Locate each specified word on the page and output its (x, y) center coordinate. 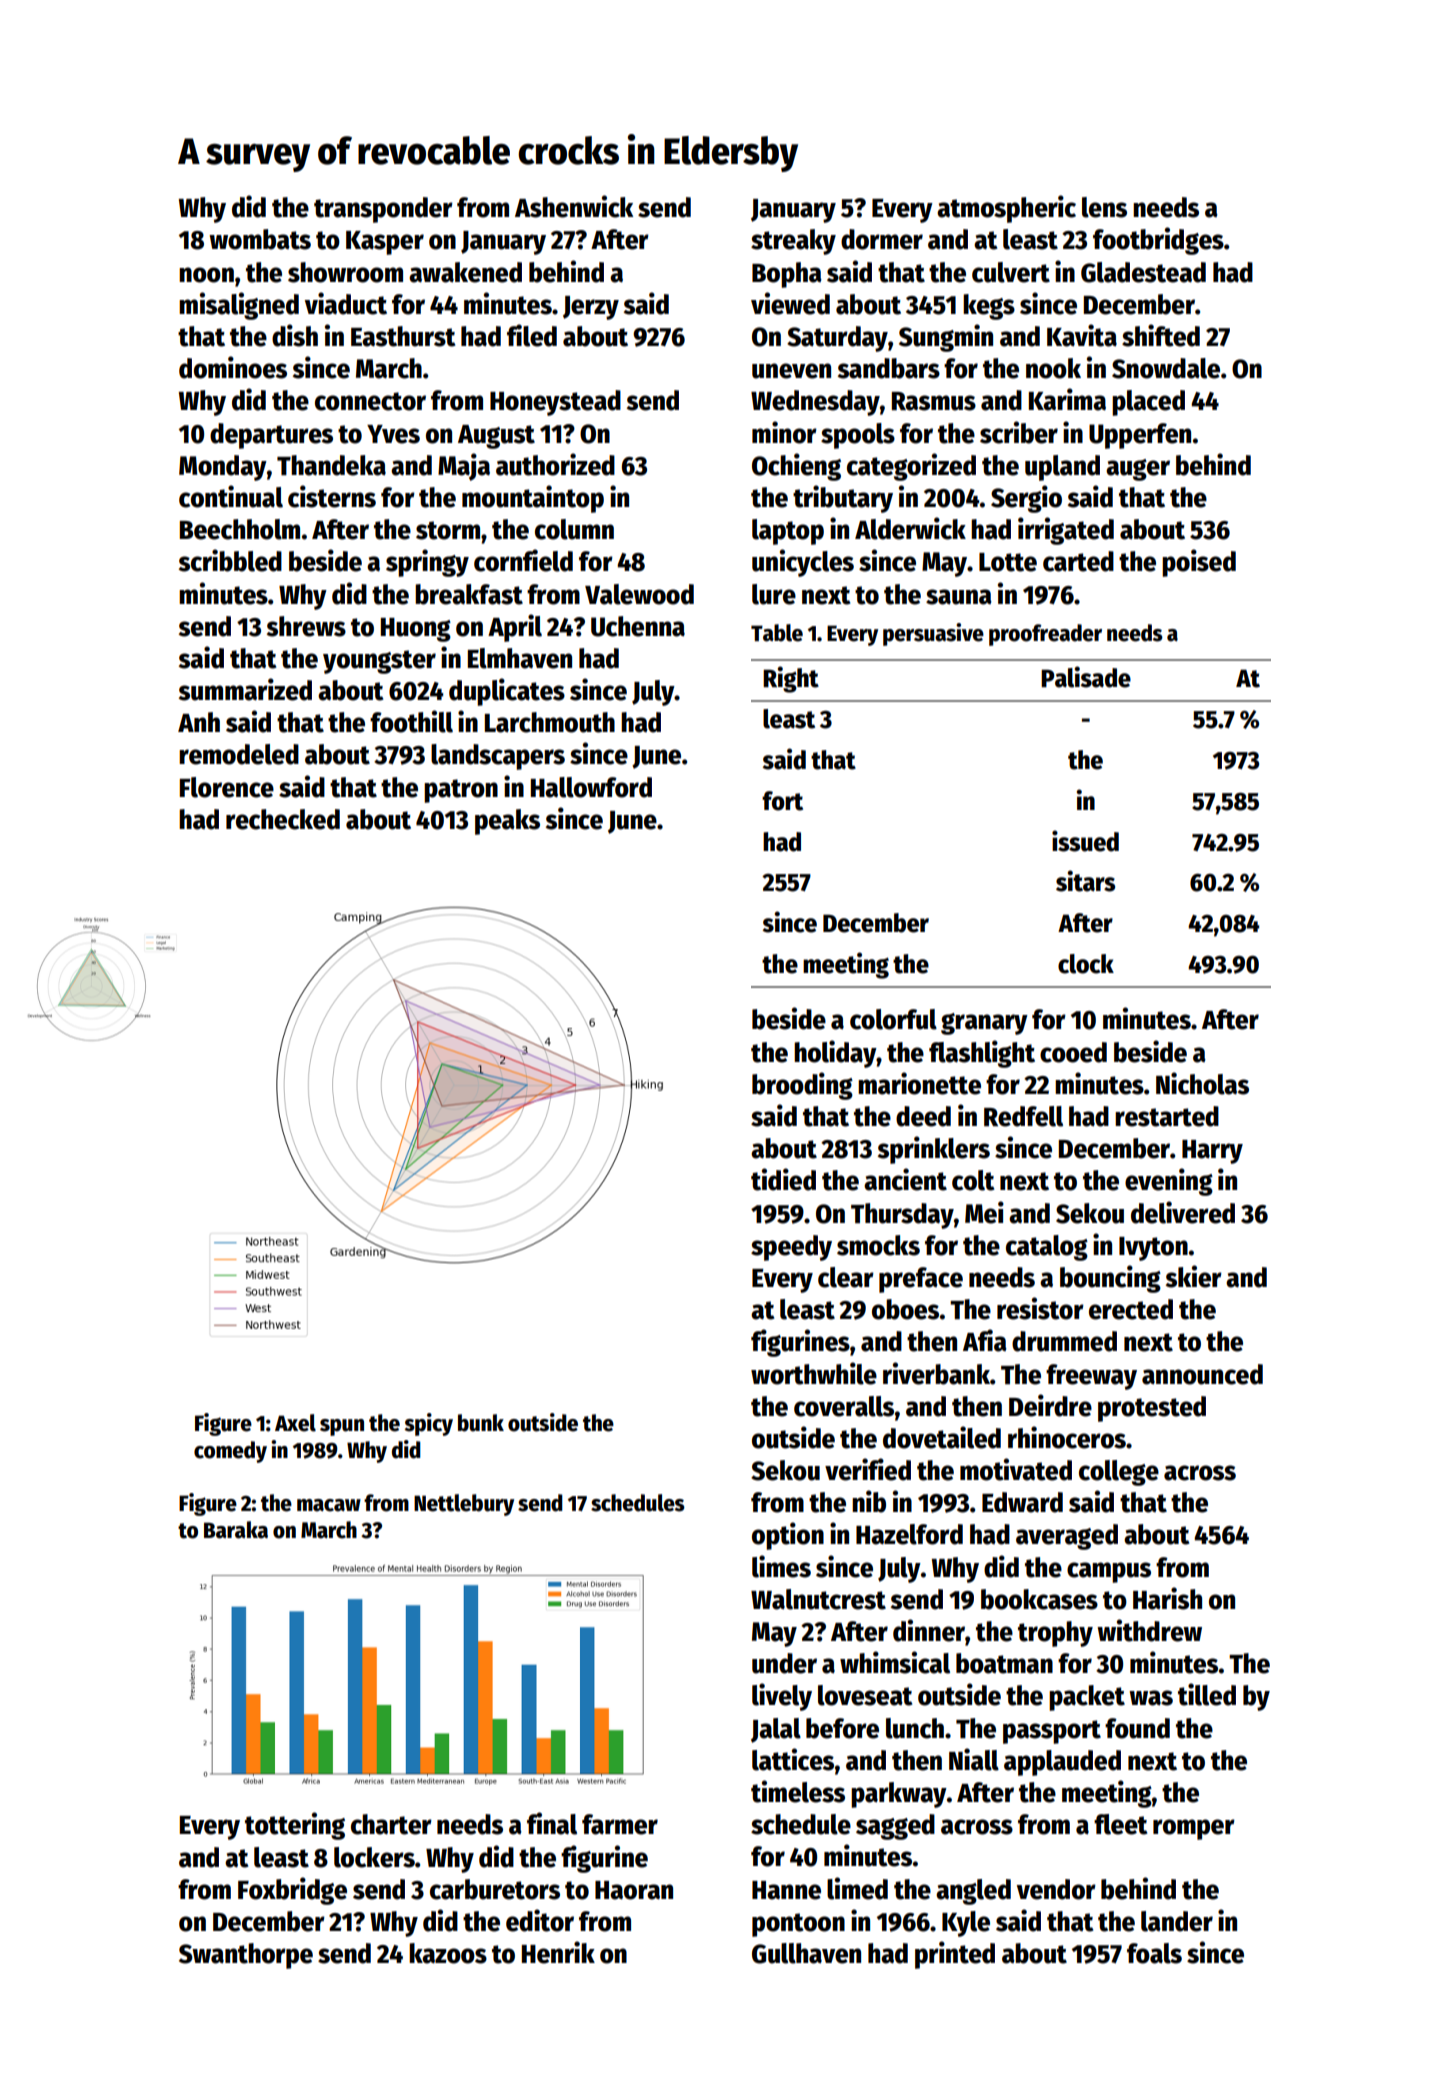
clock (1086, 964)
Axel (295, 1423)
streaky (793, 242)
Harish (1167, 1598)
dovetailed (942, 1437)
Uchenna (638, 626)
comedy (230, 1452)
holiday (835, 1054)
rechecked (283, 819)
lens (1104, 207)
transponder (383, 210)
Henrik (558, 1952)
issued (1085, 841)
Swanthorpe (246, 1956)
